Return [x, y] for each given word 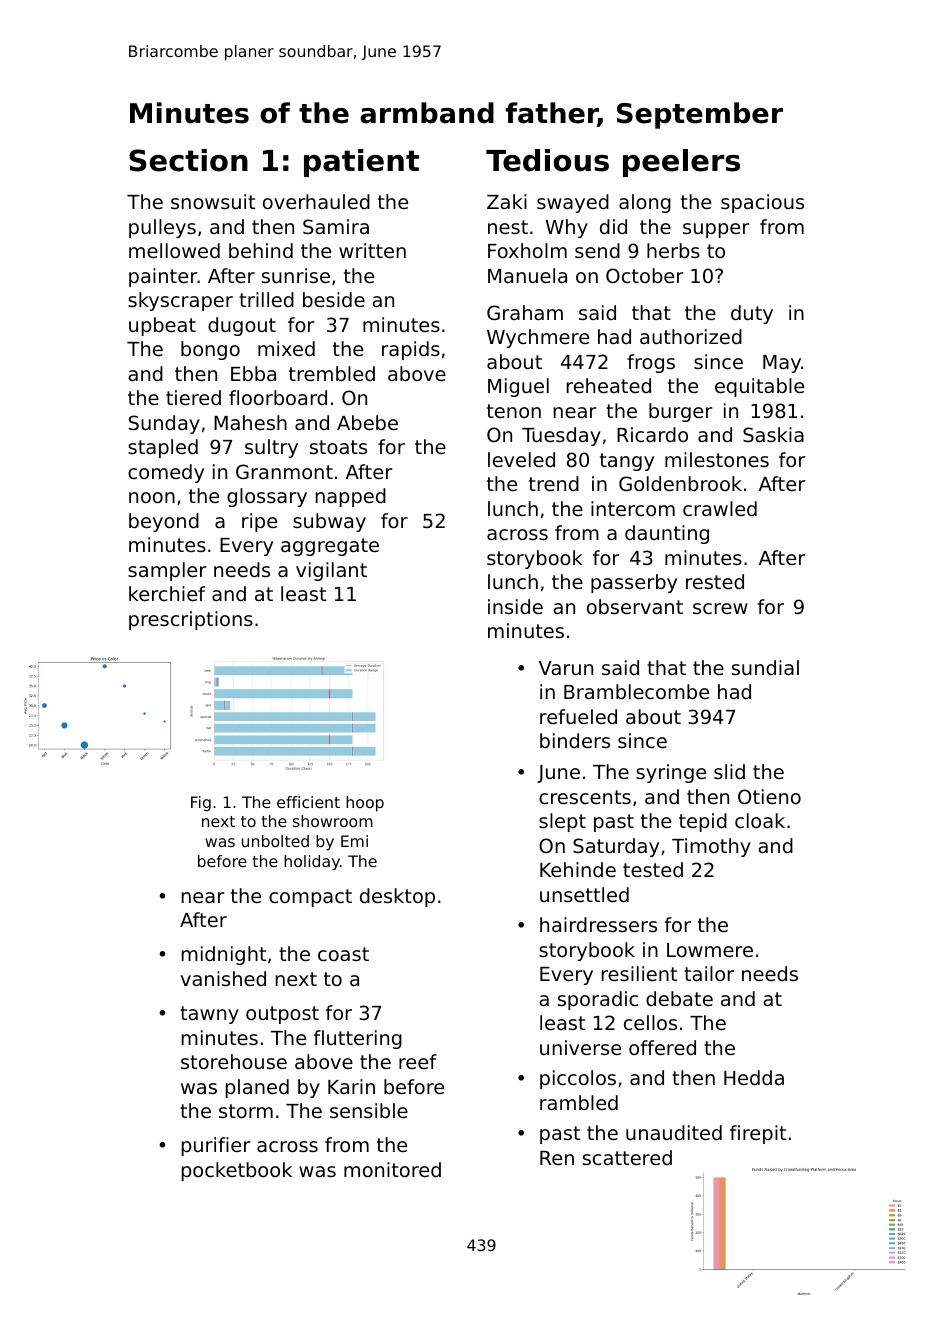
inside [515, 606]
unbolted [275, 841]
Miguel [518, 387]
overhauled [316, 201]
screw [720, 608]
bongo [210, 350]
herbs [673, 250]
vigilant [331, 571]
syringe [671, 773]
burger [680, 412]
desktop [397, 897]
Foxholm [527, 250]
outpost [282, 1015]
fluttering [358, 1039]
